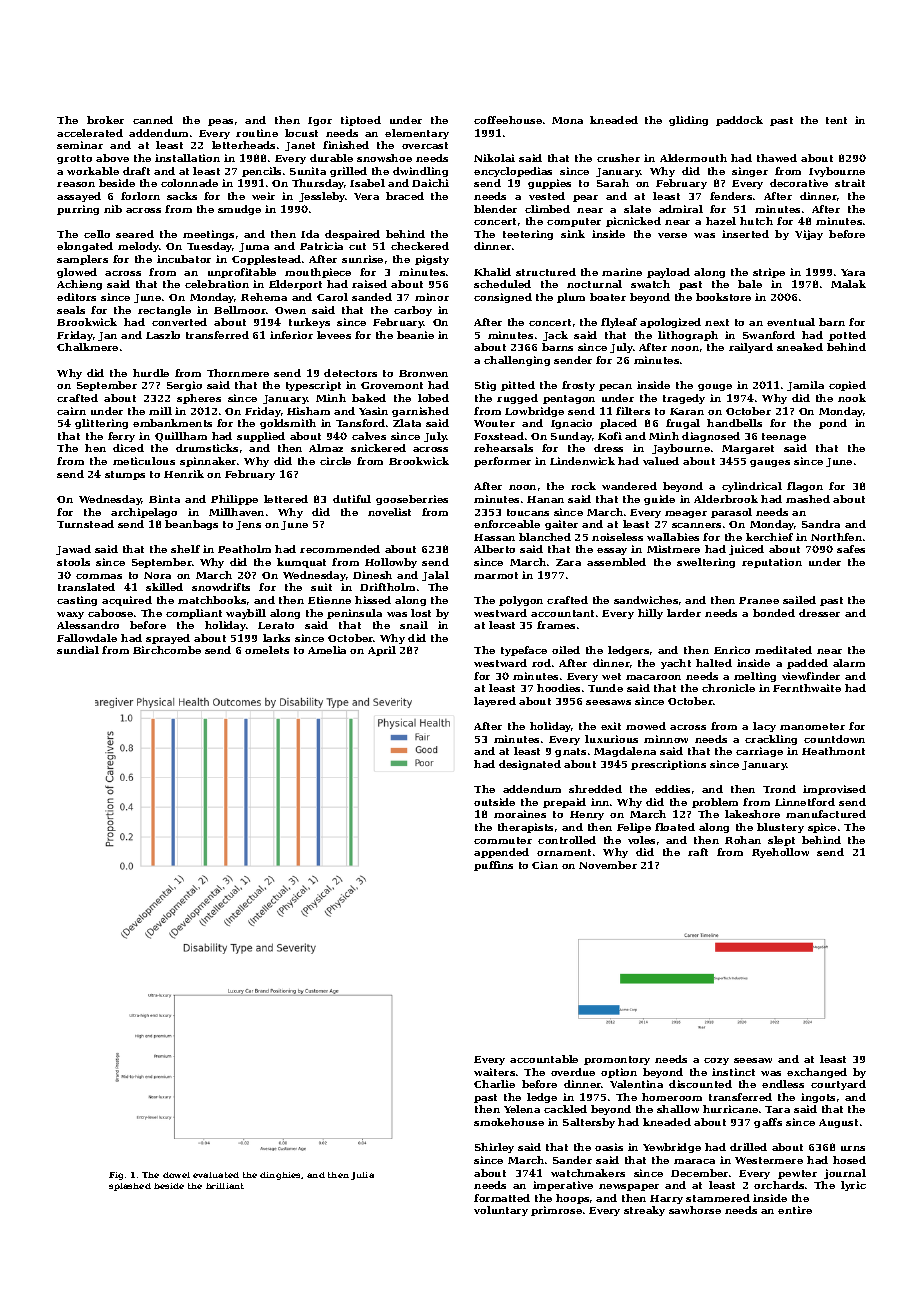 This screenshot has height=1308, width=924. What do you see at coordinates (435, 576) in the screenshot?
I see `Jalal` at bounding box center [435, 576].
